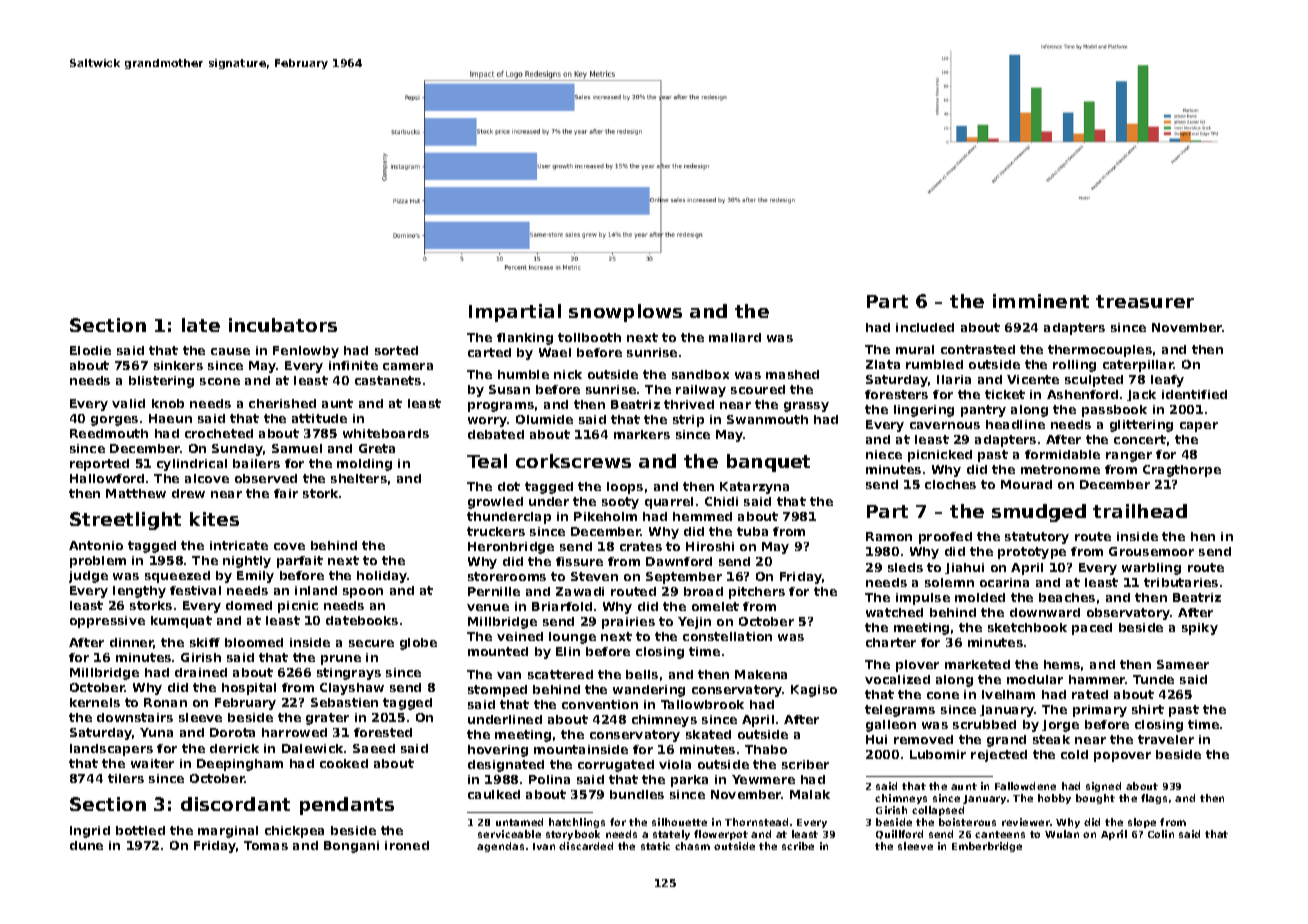 The image size is (1308, 924). I want to click on Polina, so click(549, 779).
